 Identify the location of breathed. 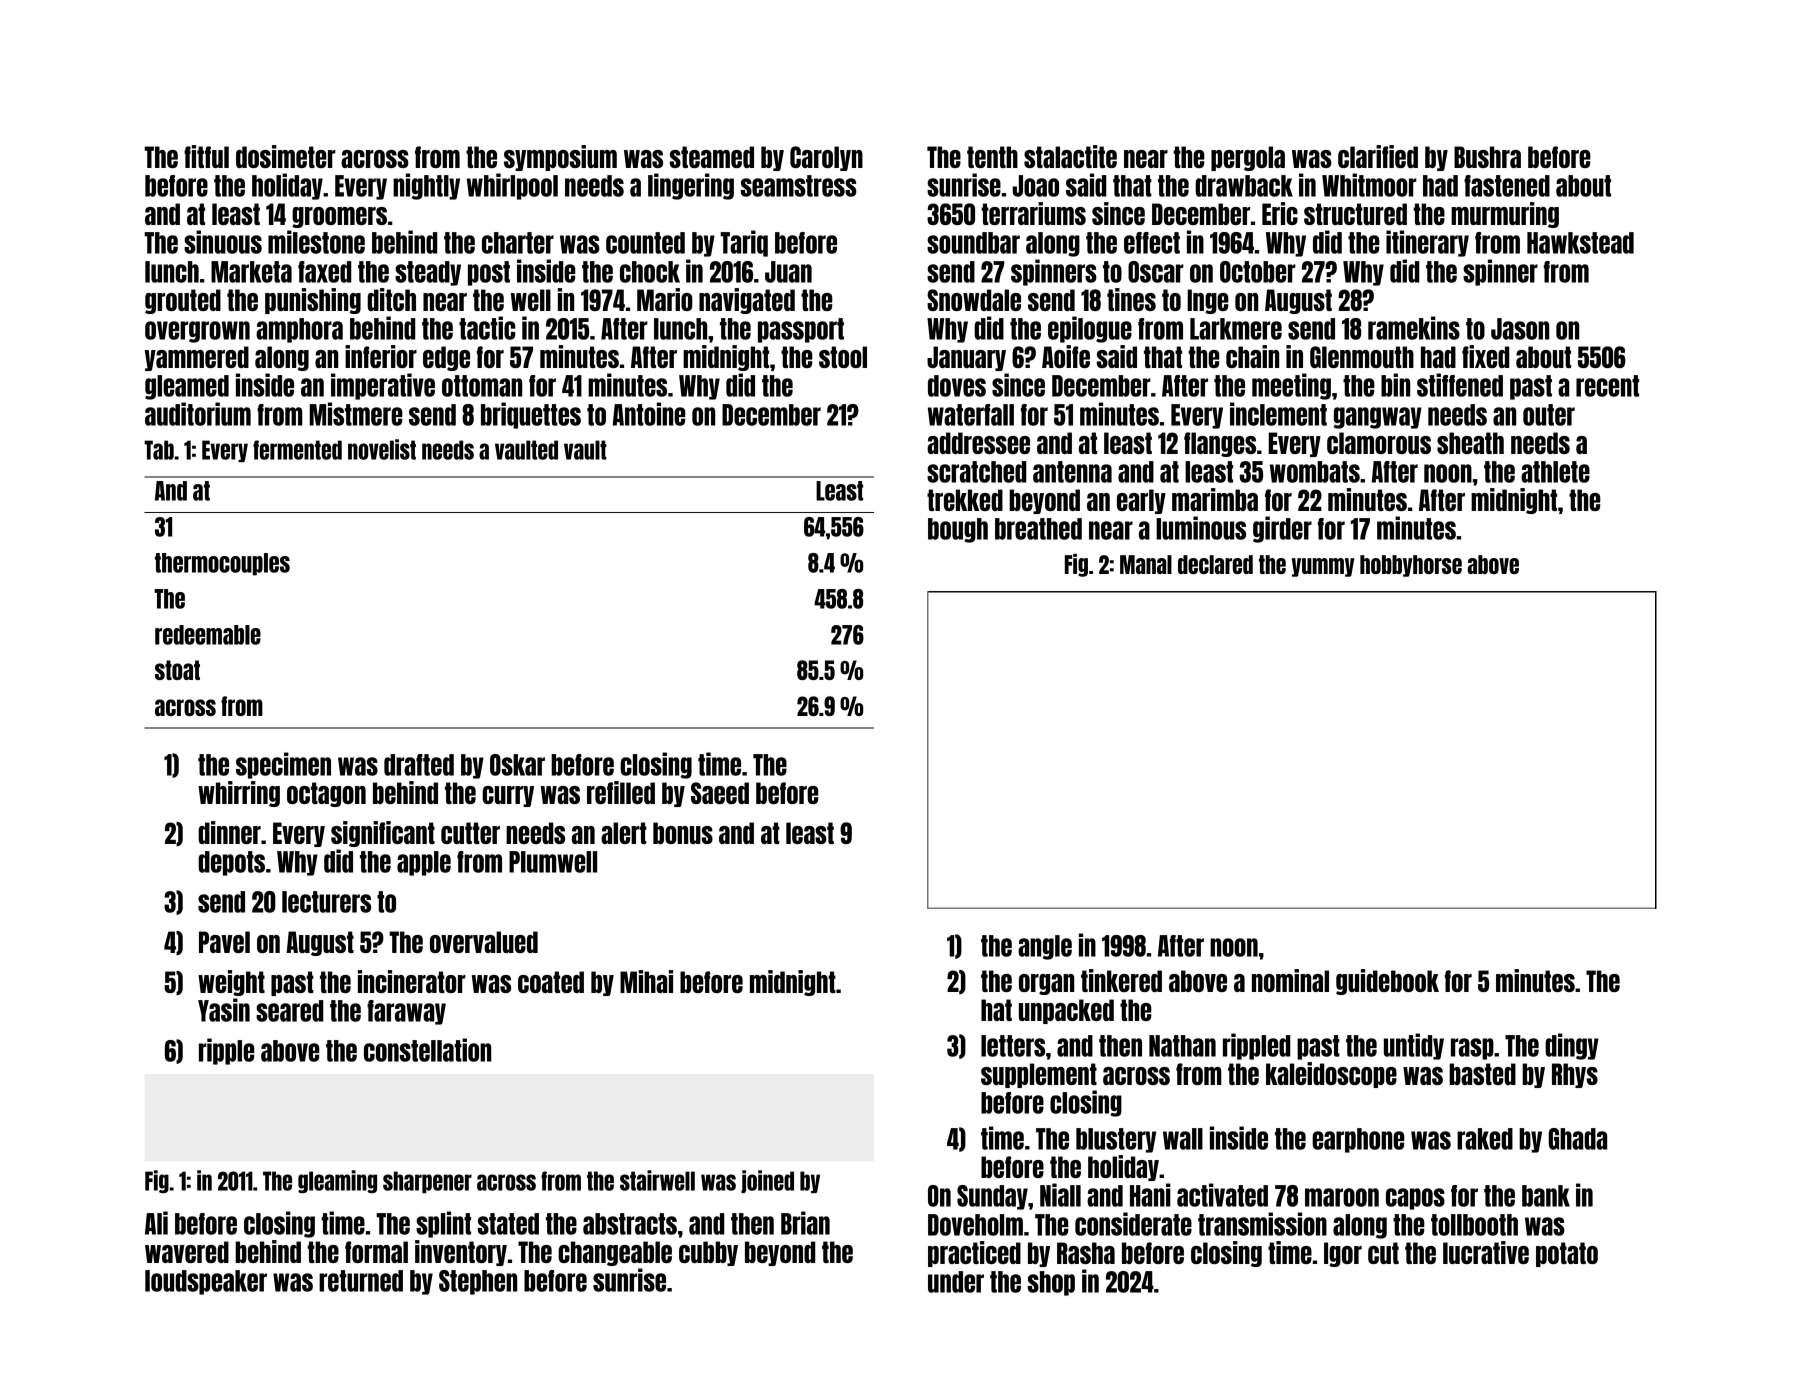
(1038, 529).
